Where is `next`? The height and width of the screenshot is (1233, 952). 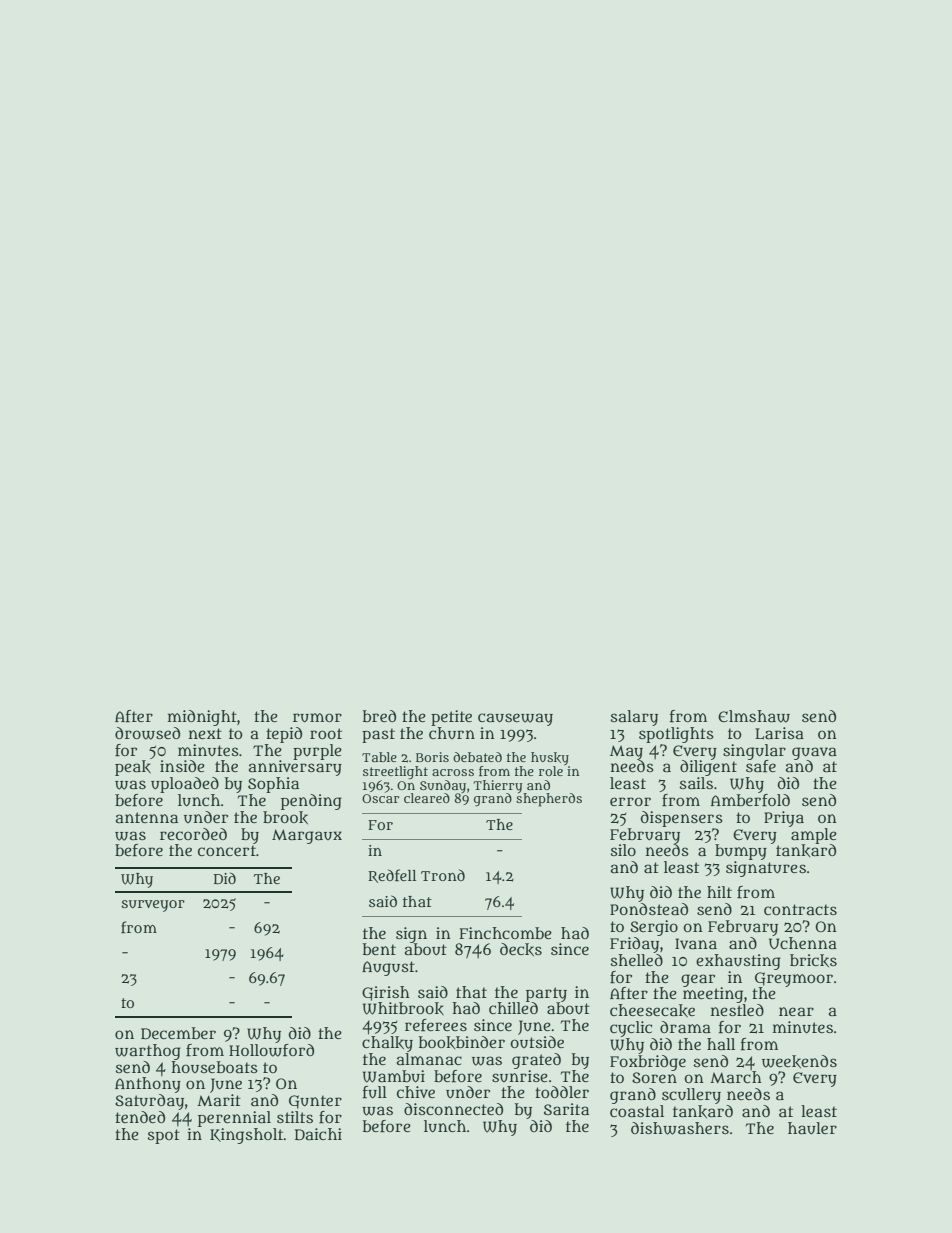 next is located at coordinates (205, 733).
